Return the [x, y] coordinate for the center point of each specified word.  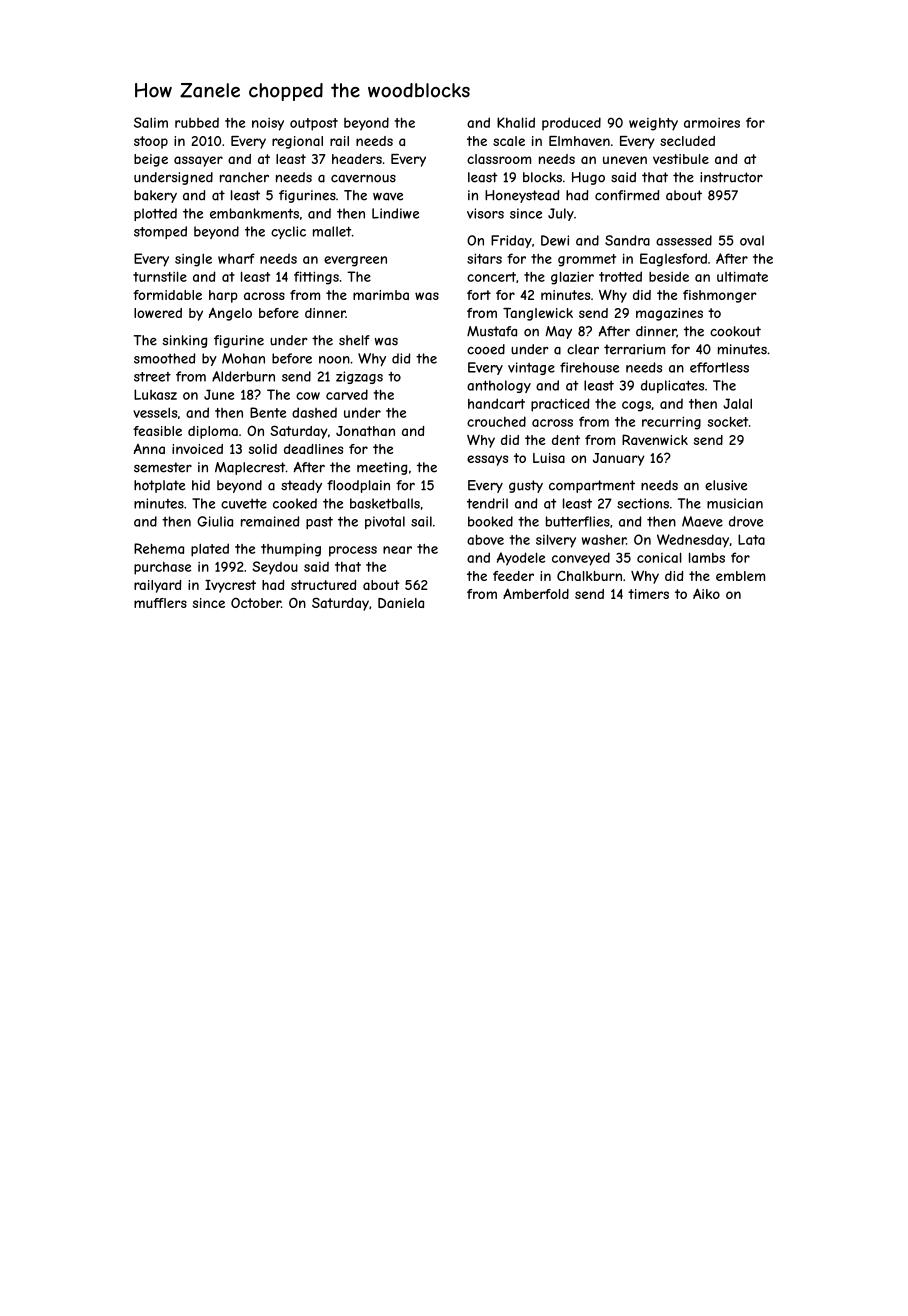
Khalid [516, 122]
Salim [151, 122]
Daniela [401, 603]
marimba [381, 295]
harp [223, 296]
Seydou [275, 568]
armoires [712, 123]
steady [301, 486]
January [619, 459]
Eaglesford [673, 260]
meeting [382, 468]
